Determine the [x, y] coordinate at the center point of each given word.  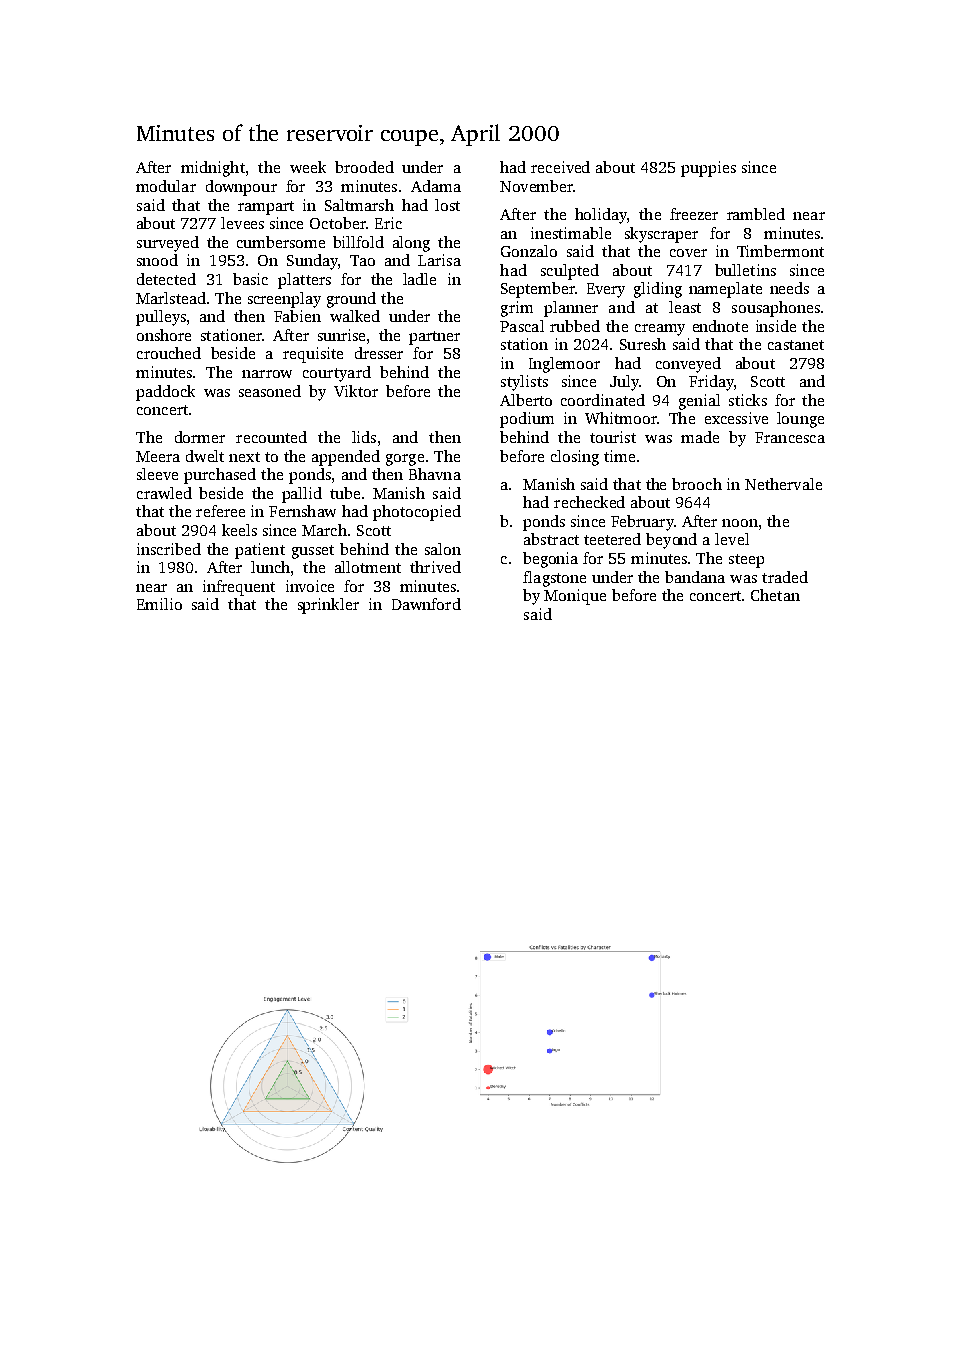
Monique [575, 597]
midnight [213, 169]
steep [746, 561]
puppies [708, 169]
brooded [364, 167]
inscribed [169, 549]
